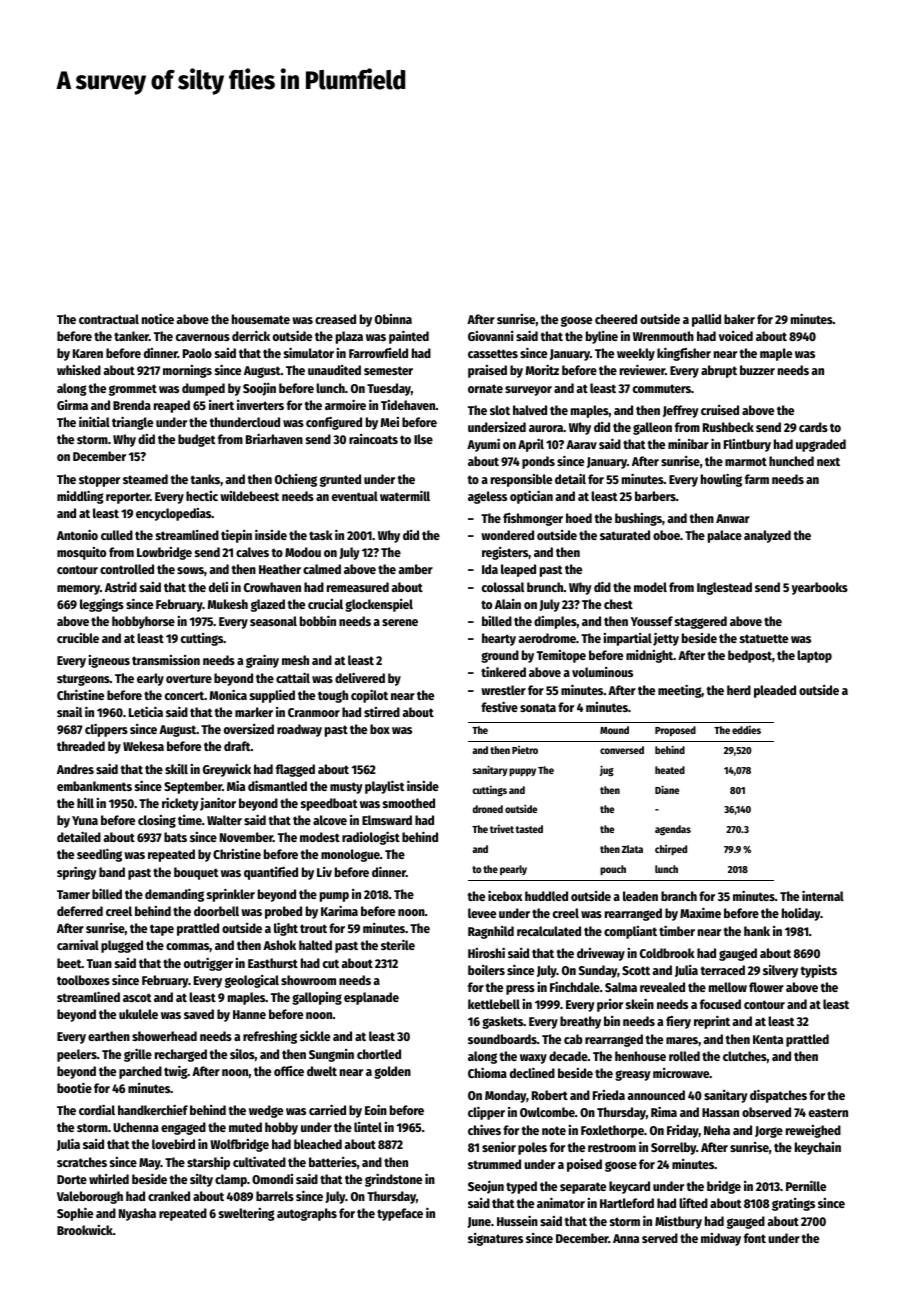  Describe the element at coordinates (272, 696) in the image. I see `supplied` at that location.
